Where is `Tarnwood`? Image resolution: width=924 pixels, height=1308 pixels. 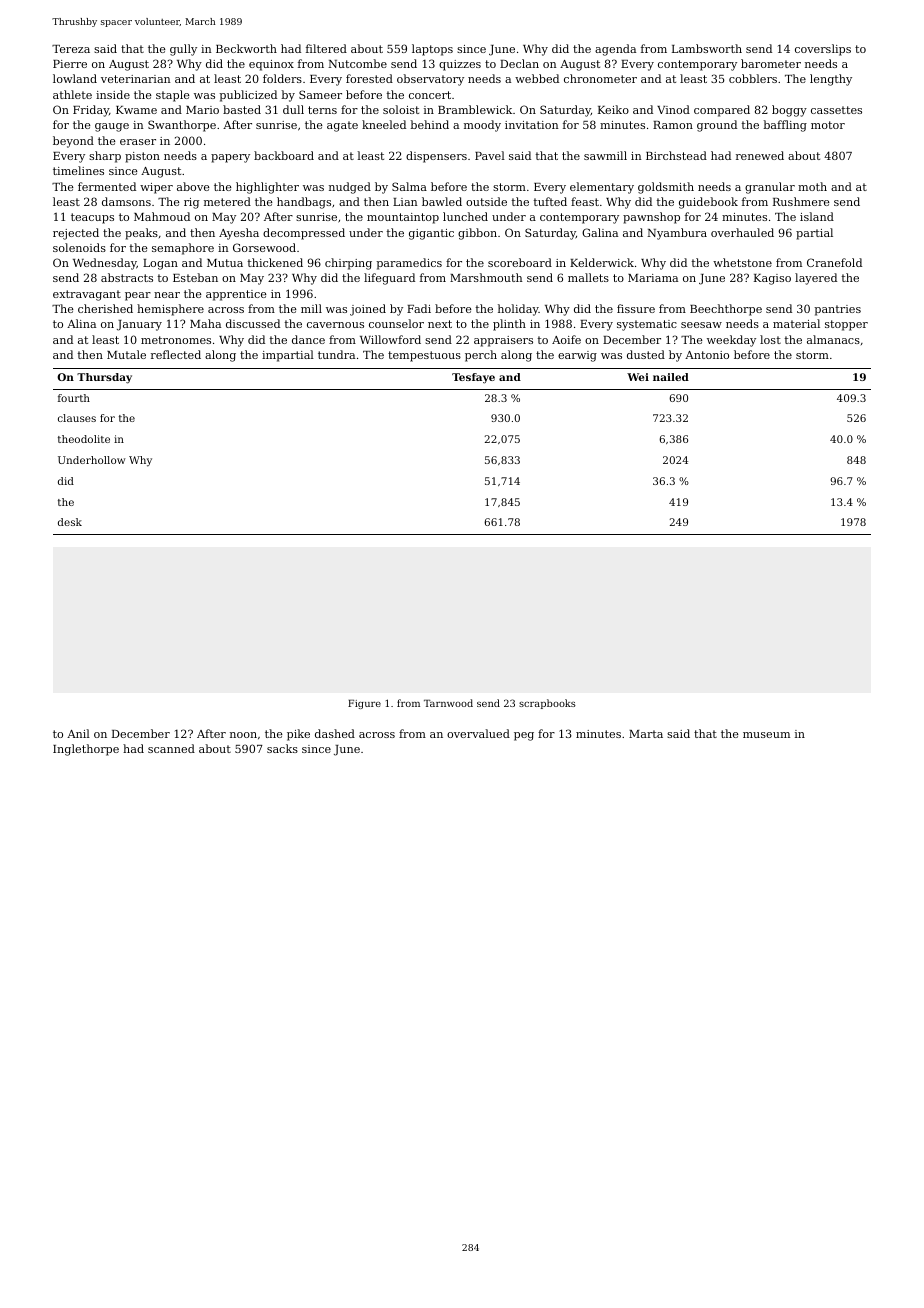
Tarnwood is located at coordinates (448, 703).
